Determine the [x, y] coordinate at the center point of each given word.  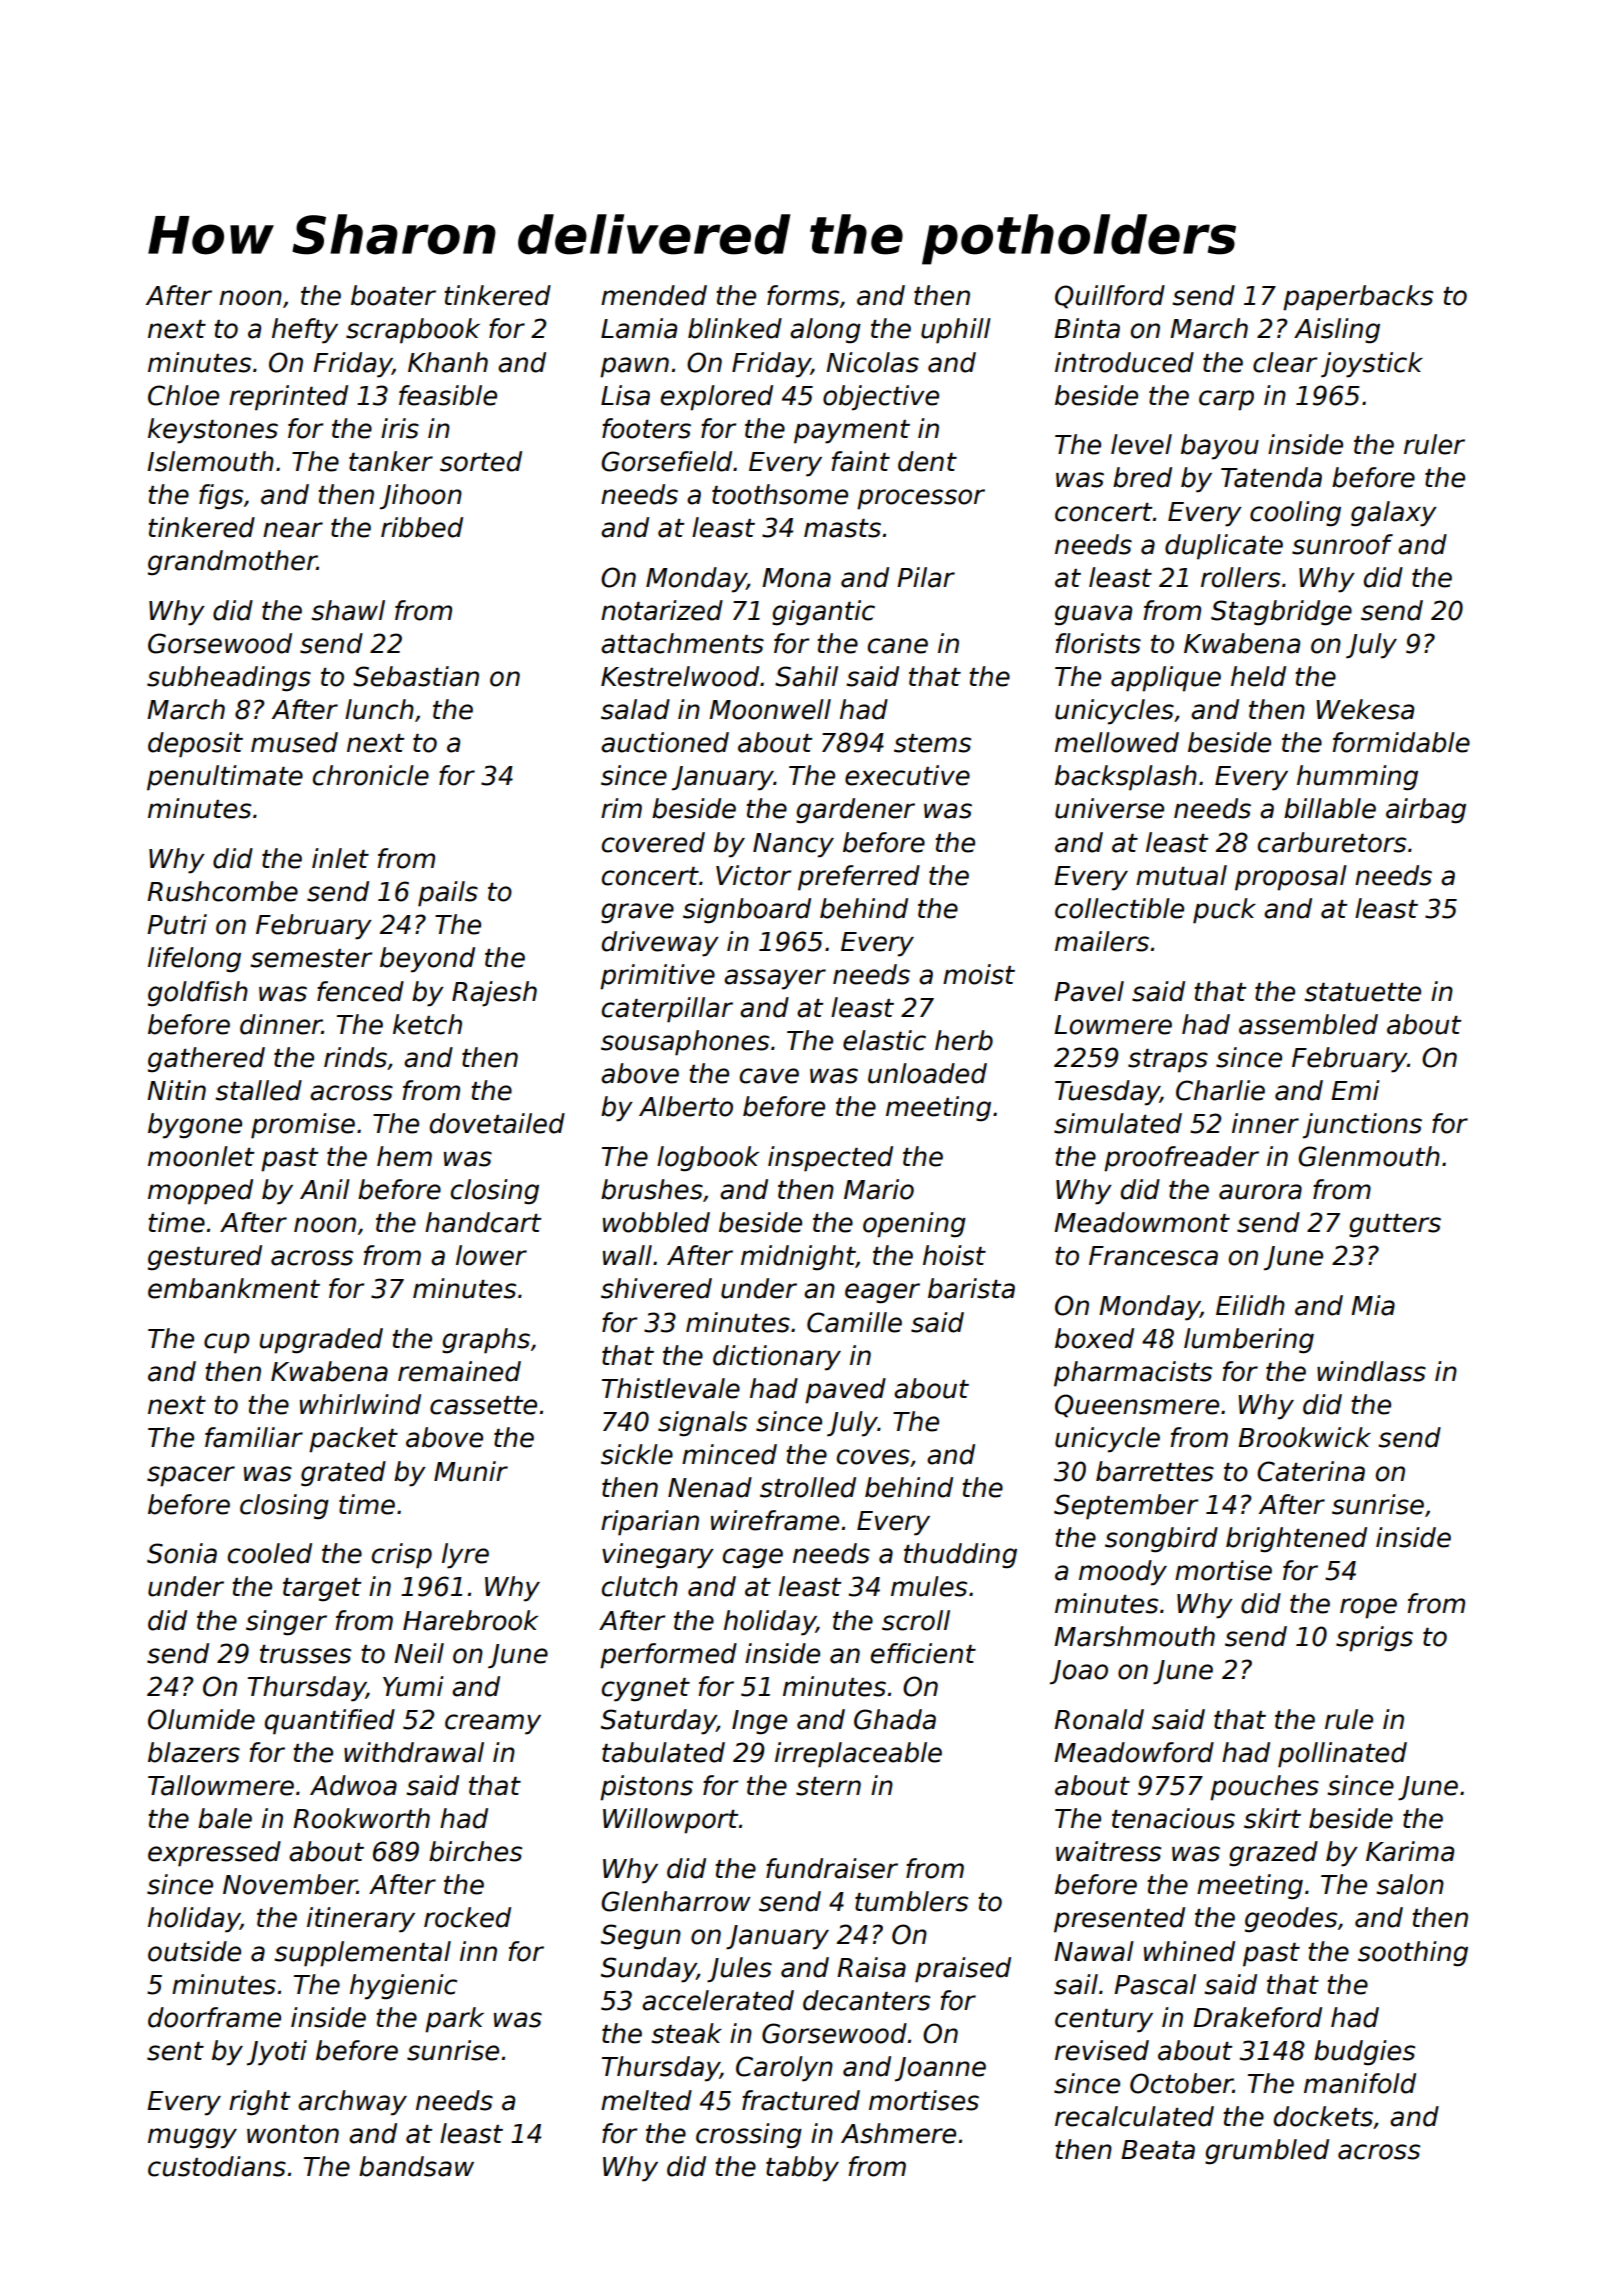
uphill [956, 331]
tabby [802, 2169]
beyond [427, 960]
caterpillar [667, 1010]
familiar [254, 1437]
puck [1224, 911]
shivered [656, 1288]
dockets [1323, 2116]
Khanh [448, 362]
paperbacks [1358, 298]
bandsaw [416, 2166]
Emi [1355, 1090]
